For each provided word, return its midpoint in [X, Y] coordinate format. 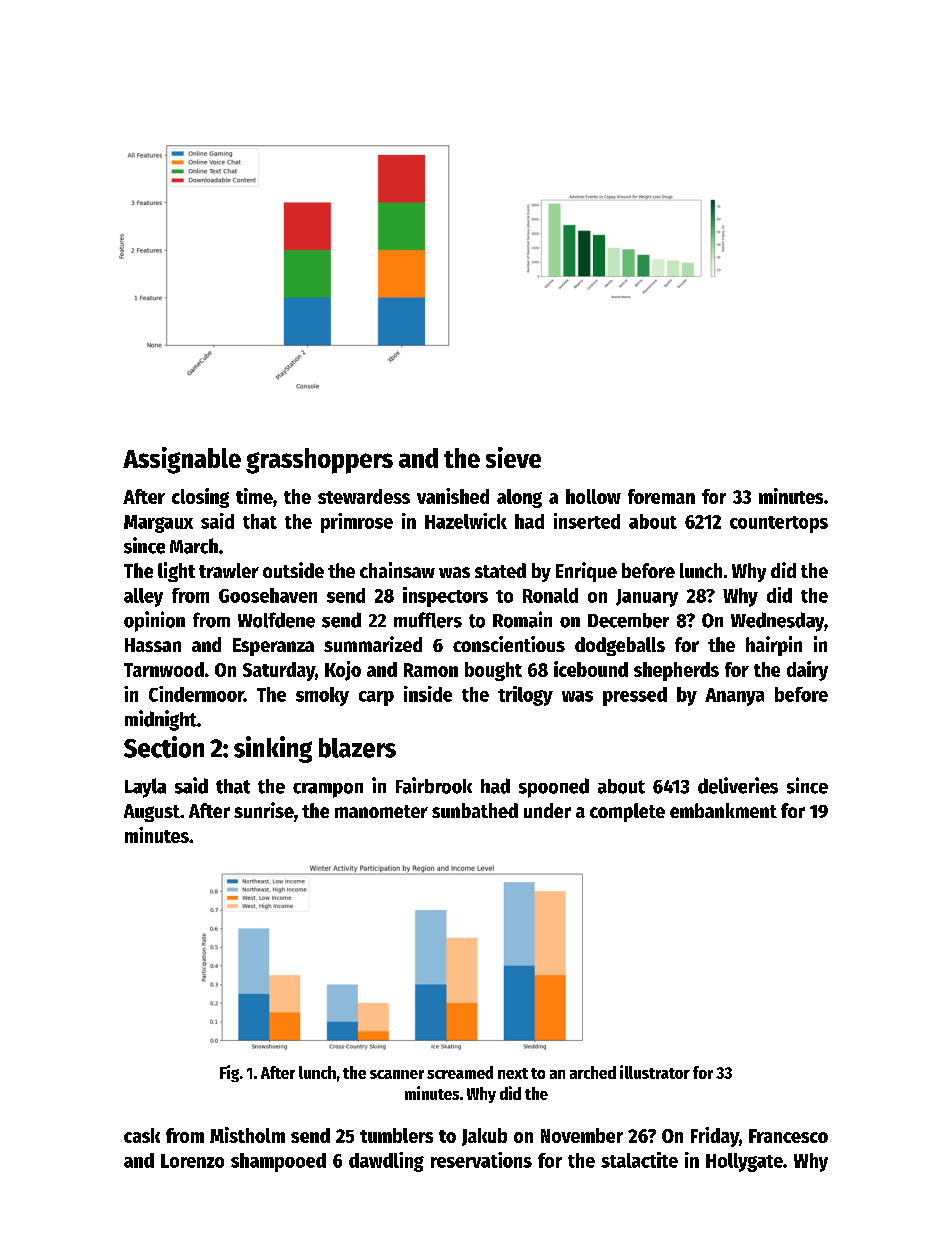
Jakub [484, 1137]
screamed [460, 1072]
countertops [779, 524]
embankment [723, 810]
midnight [161, 720]
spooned [554, 788]
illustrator [655, 1072]
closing [200, 498]
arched [593, 1072]
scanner [397, 1074]
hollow [593, 496]
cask [142, 1135]
